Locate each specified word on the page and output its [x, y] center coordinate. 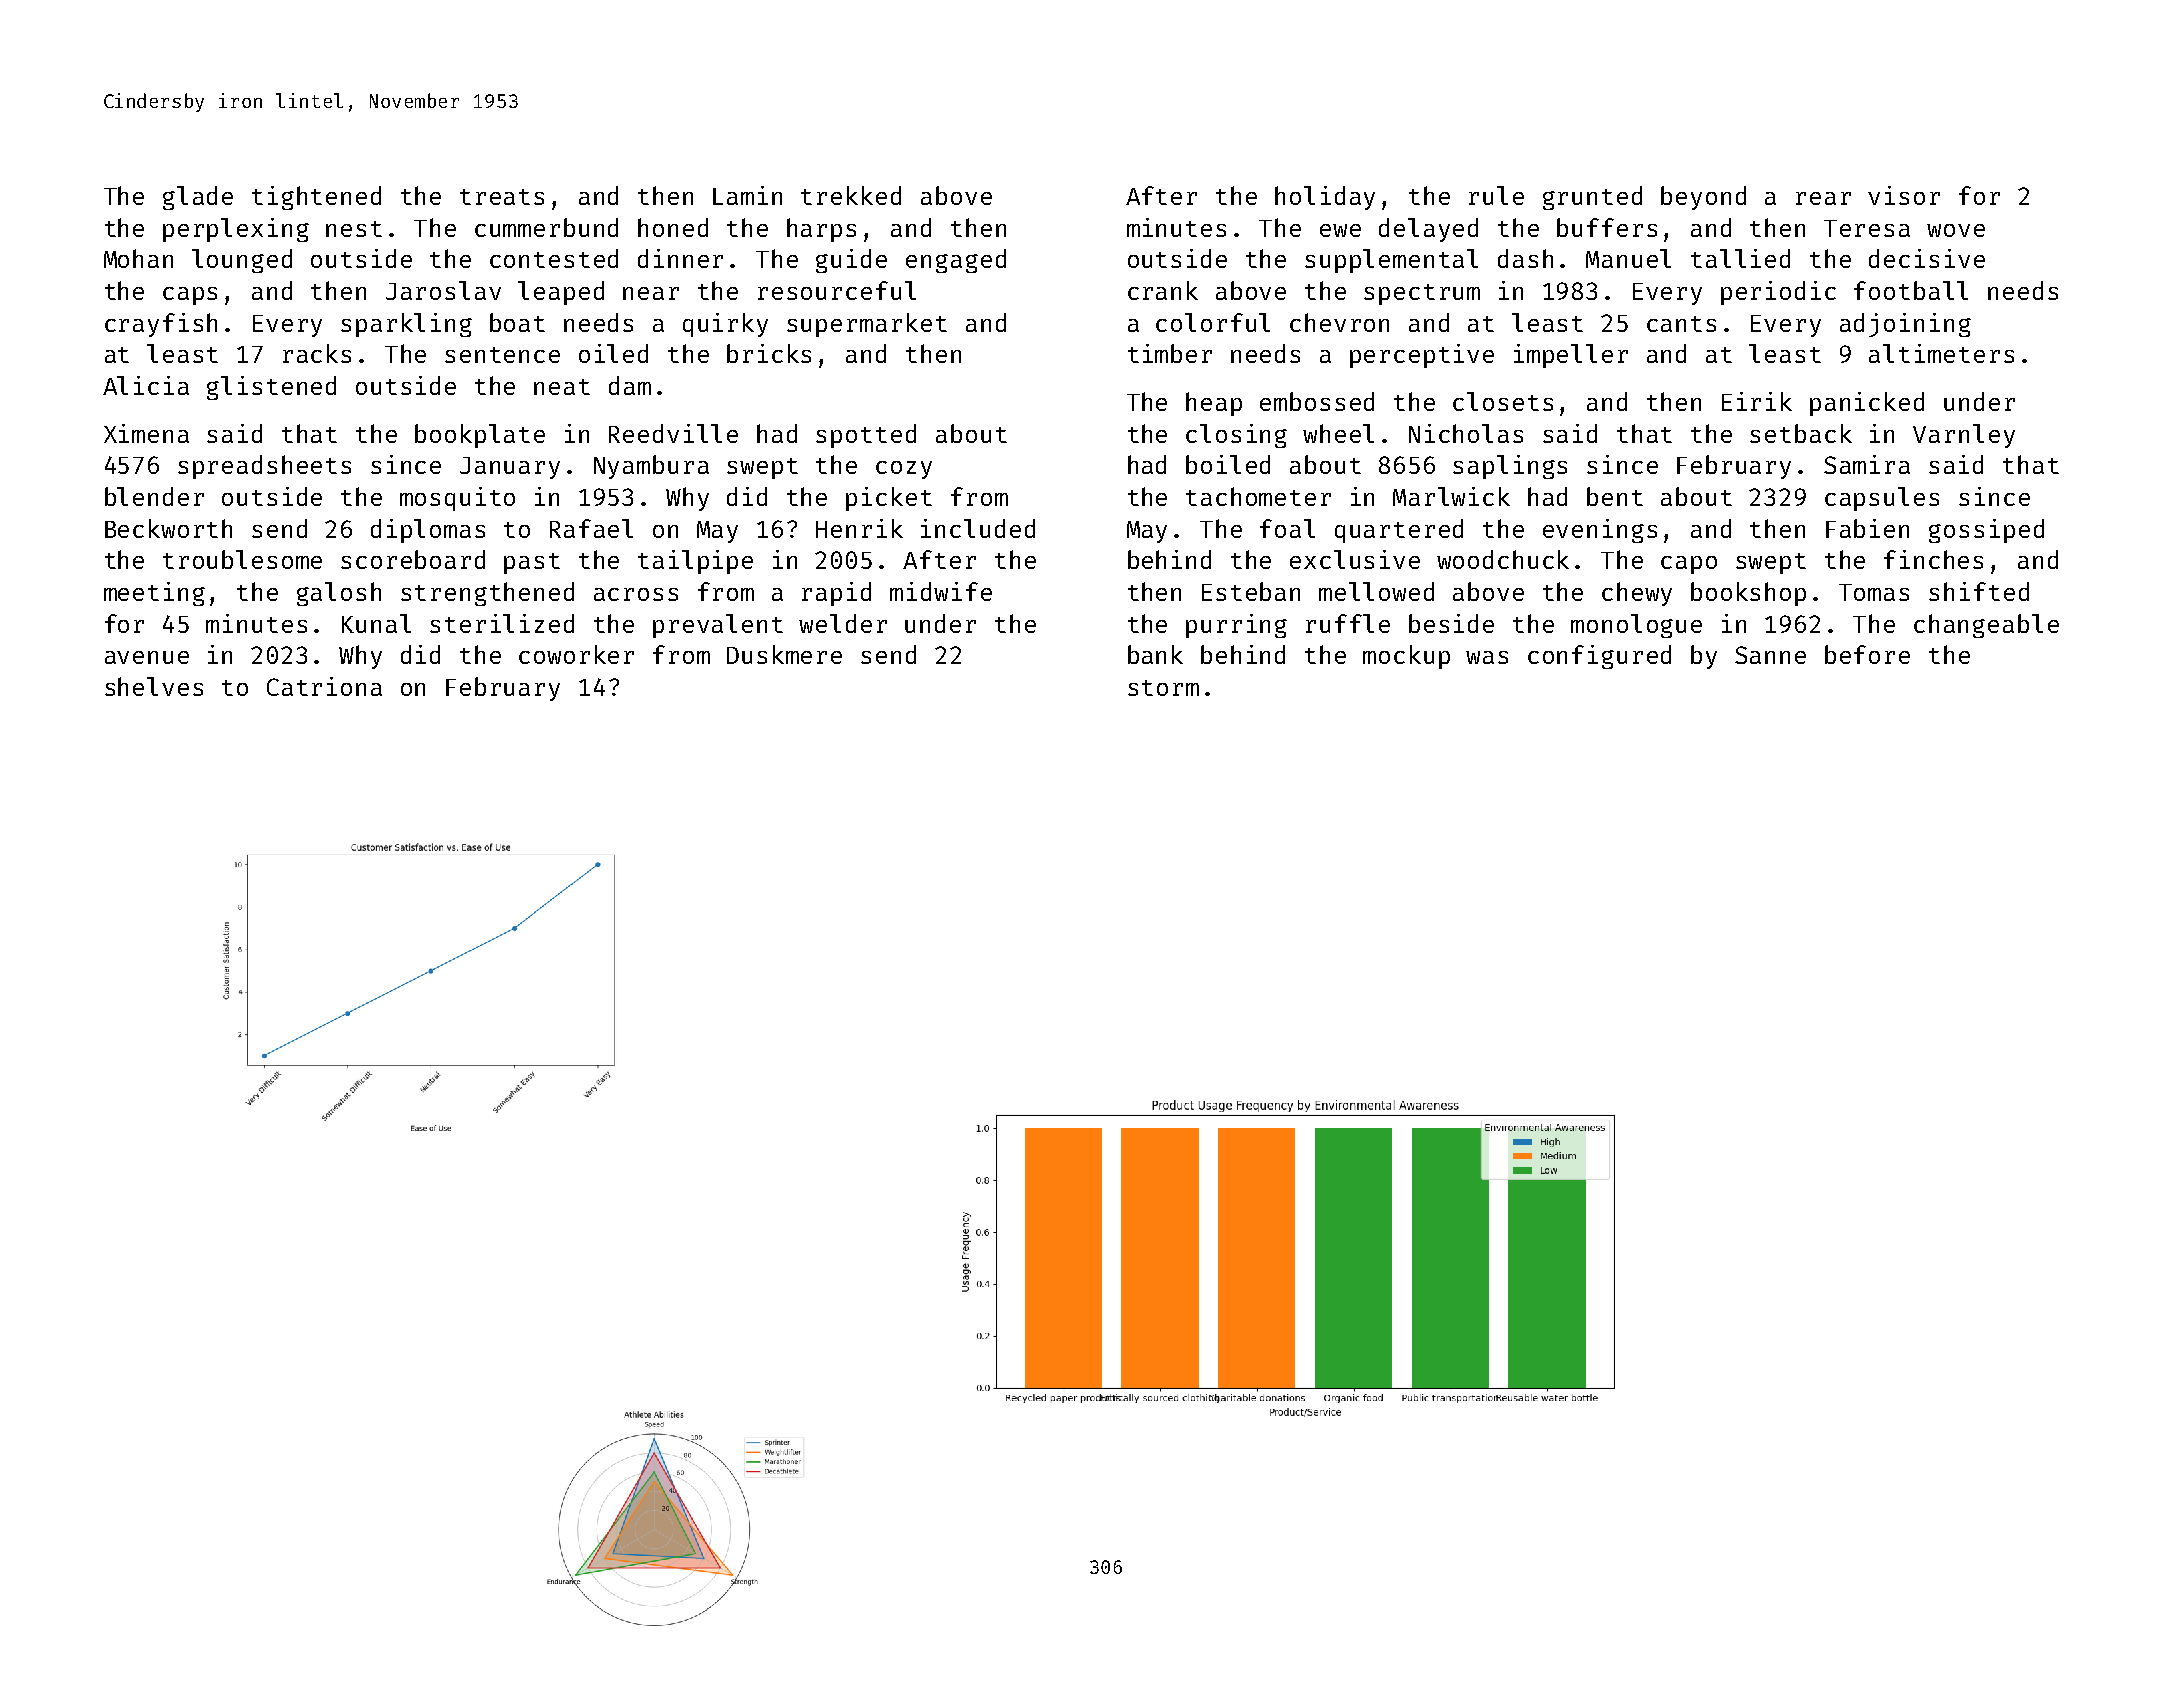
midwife [941, 591]
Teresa [1867, 228]
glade [198, 198]
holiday [1325, 198]
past [532, 563]
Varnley [1964, 436]
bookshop [1748, 594]
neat [562, 387]
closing [1236, 436]
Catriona [324, 686]
